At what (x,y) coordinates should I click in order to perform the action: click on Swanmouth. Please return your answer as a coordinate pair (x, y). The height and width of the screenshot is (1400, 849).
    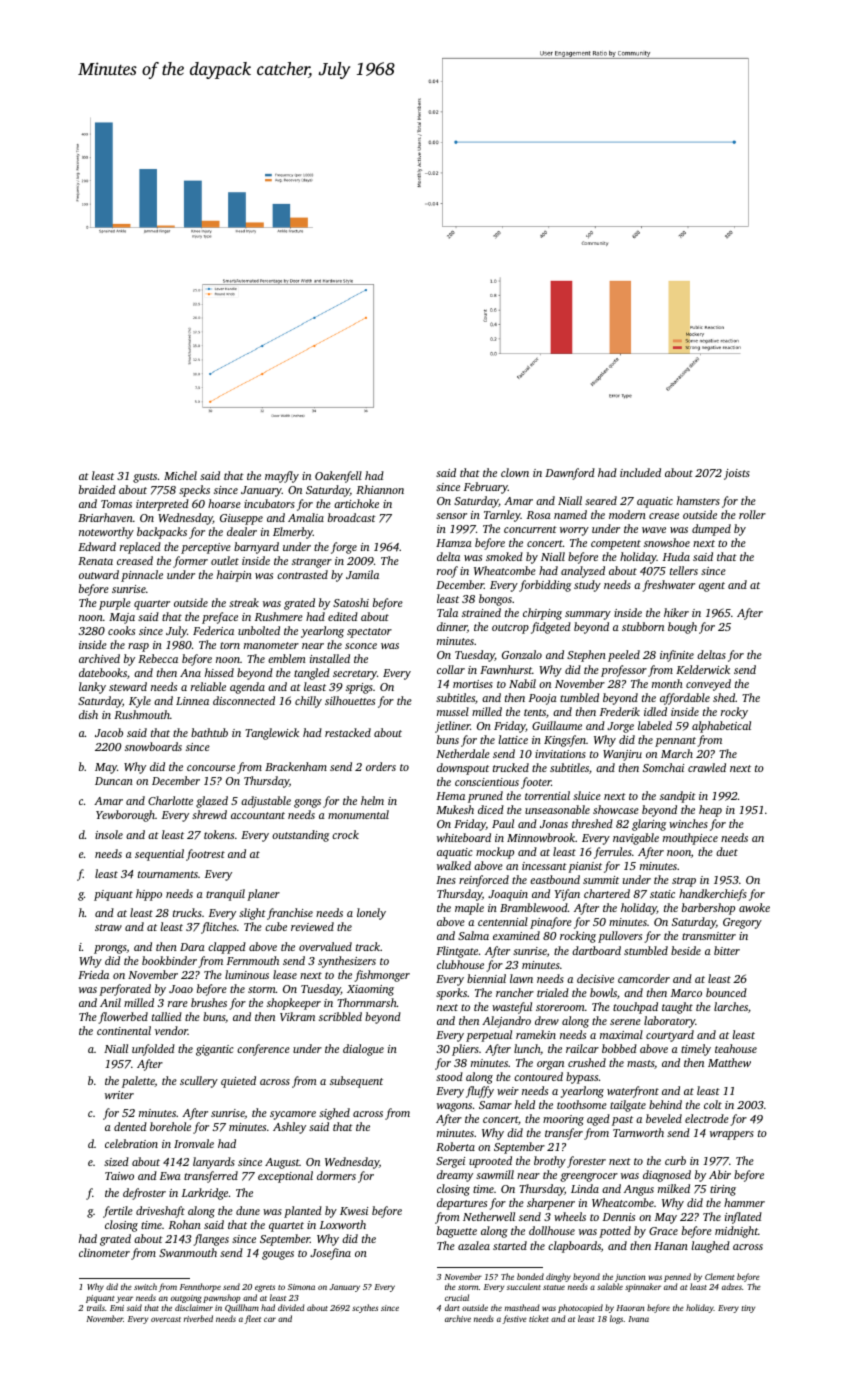
    Looking at the image, I should click on (188, 1252).
